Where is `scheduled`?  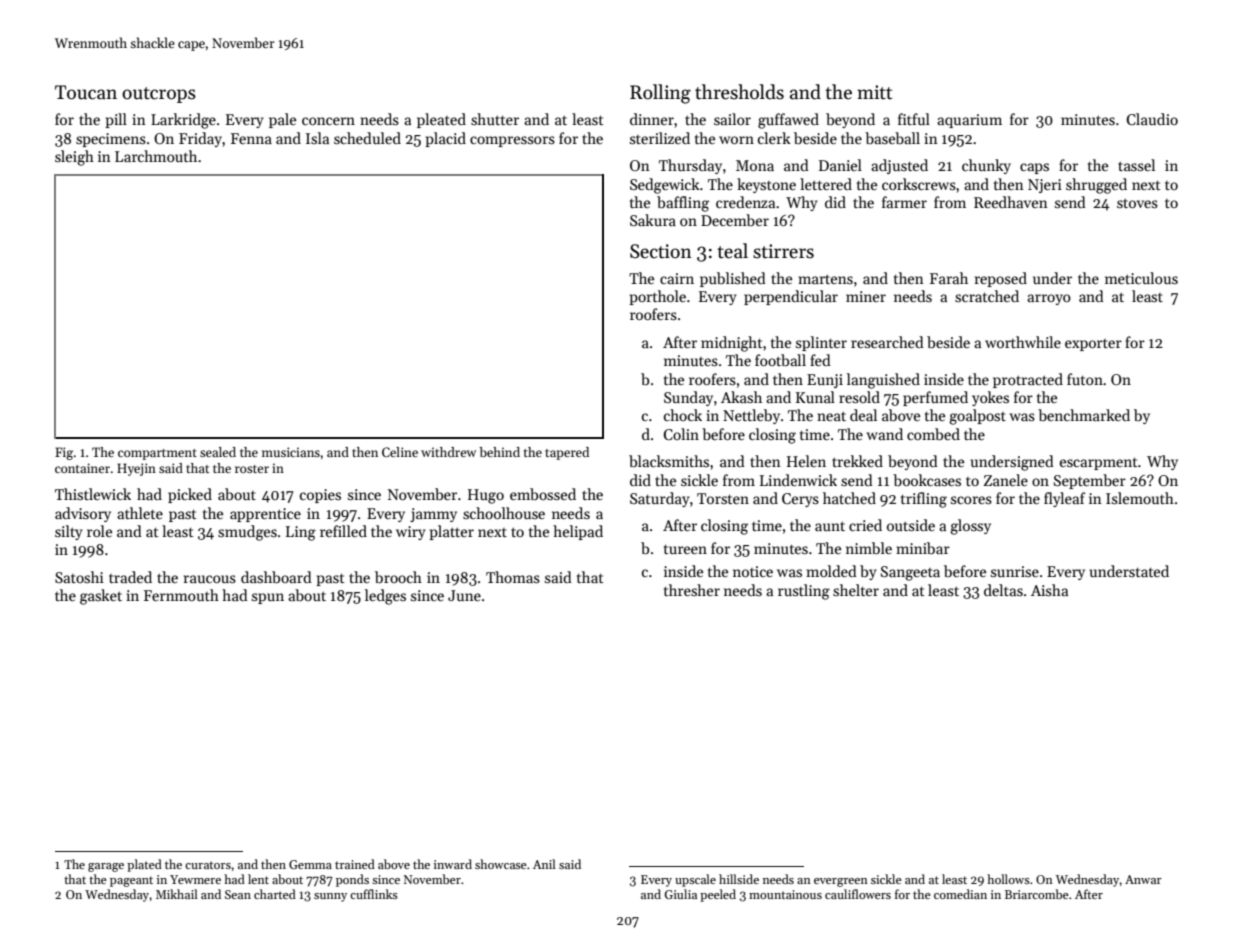
scheduled is located at coordinates (367, 138).
